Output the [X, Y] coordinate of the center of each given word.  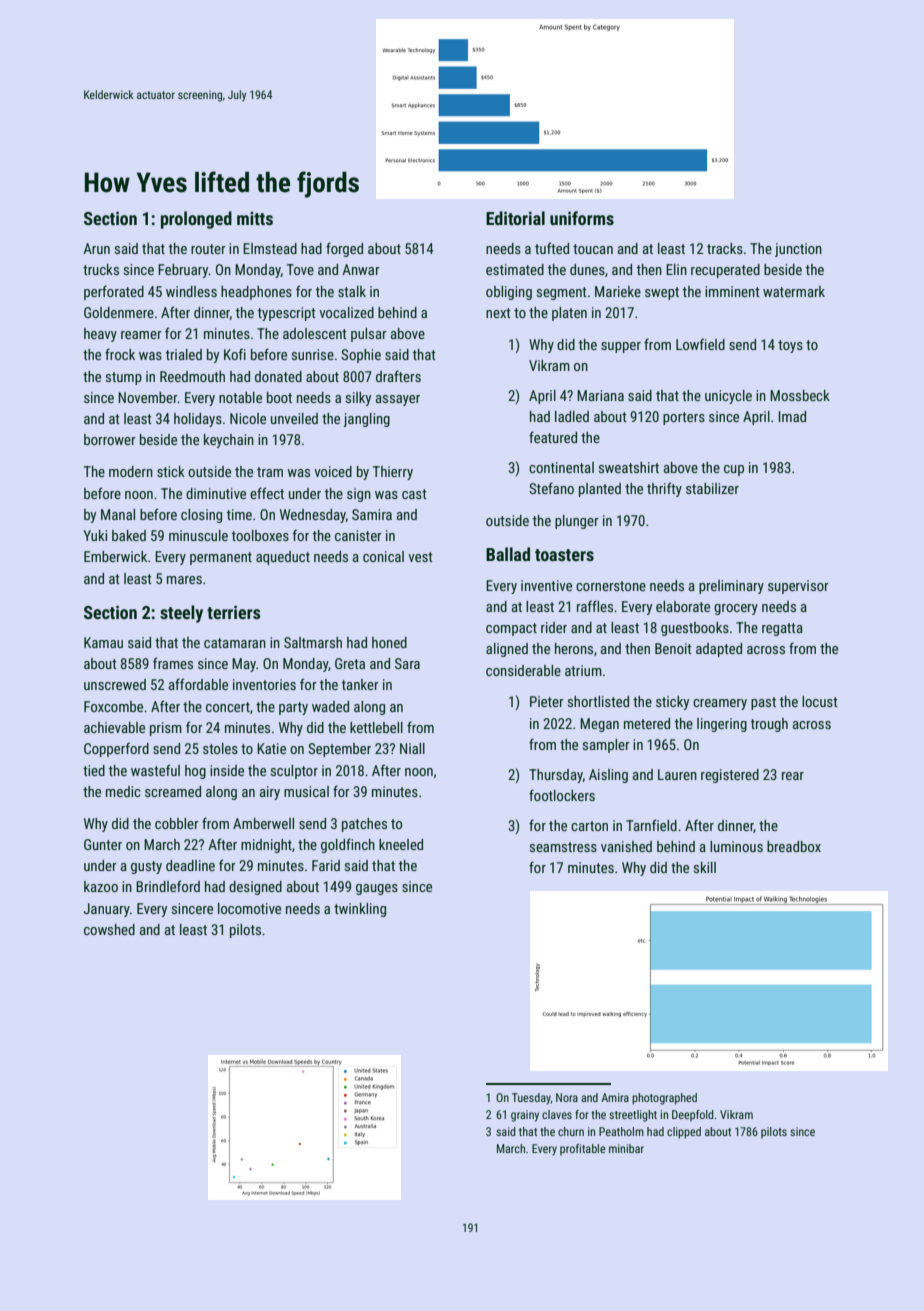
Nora [567, 1097]
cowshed [109, 929]
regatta [782, 629]
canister [358, 535]
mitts [255, 218]
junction [798, 250]
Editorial [515, 218]
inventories [264, 684]
